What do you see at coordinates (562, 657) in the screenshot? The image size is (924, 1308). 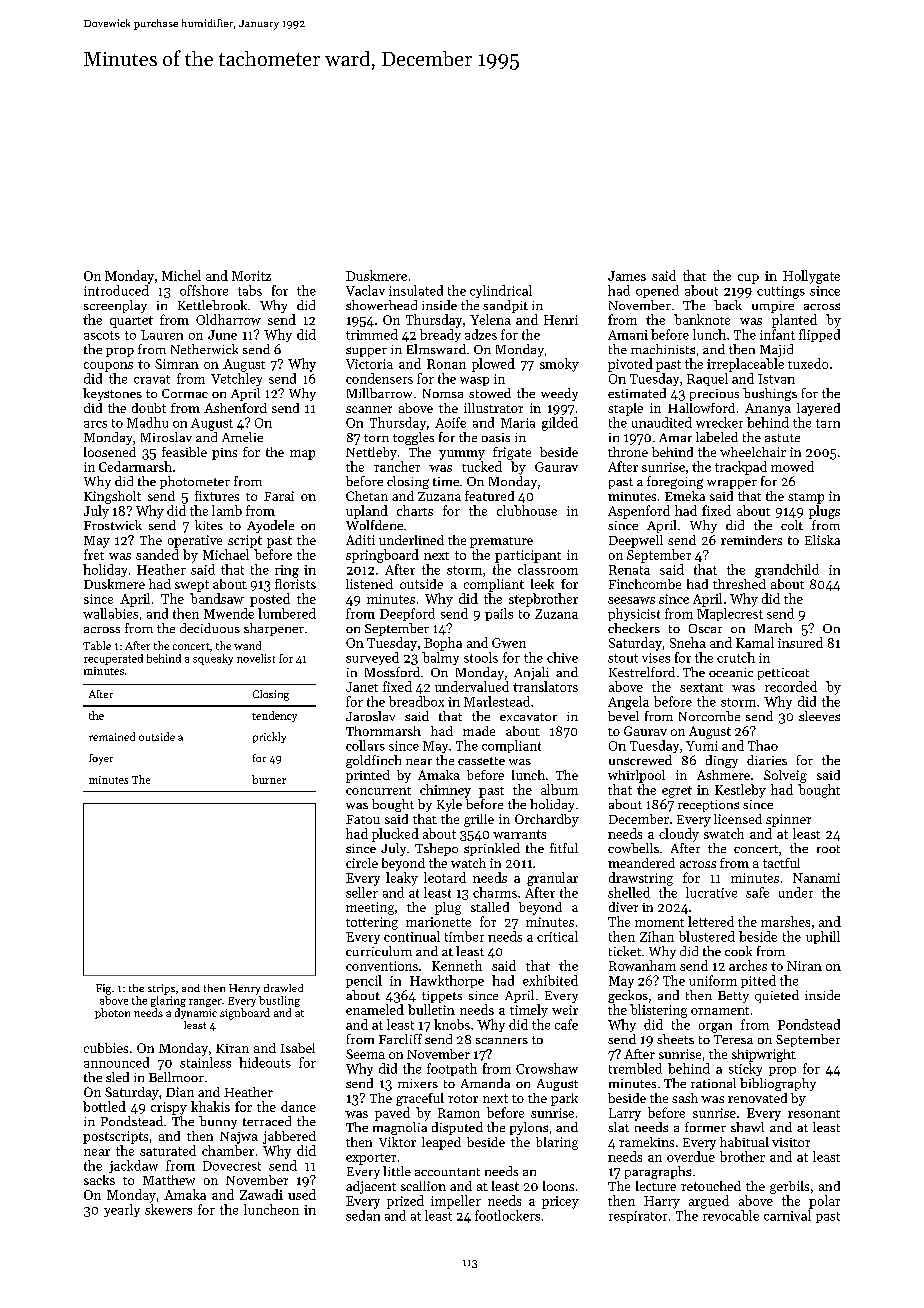 I see `chive` at bounding box center [562, 657].
